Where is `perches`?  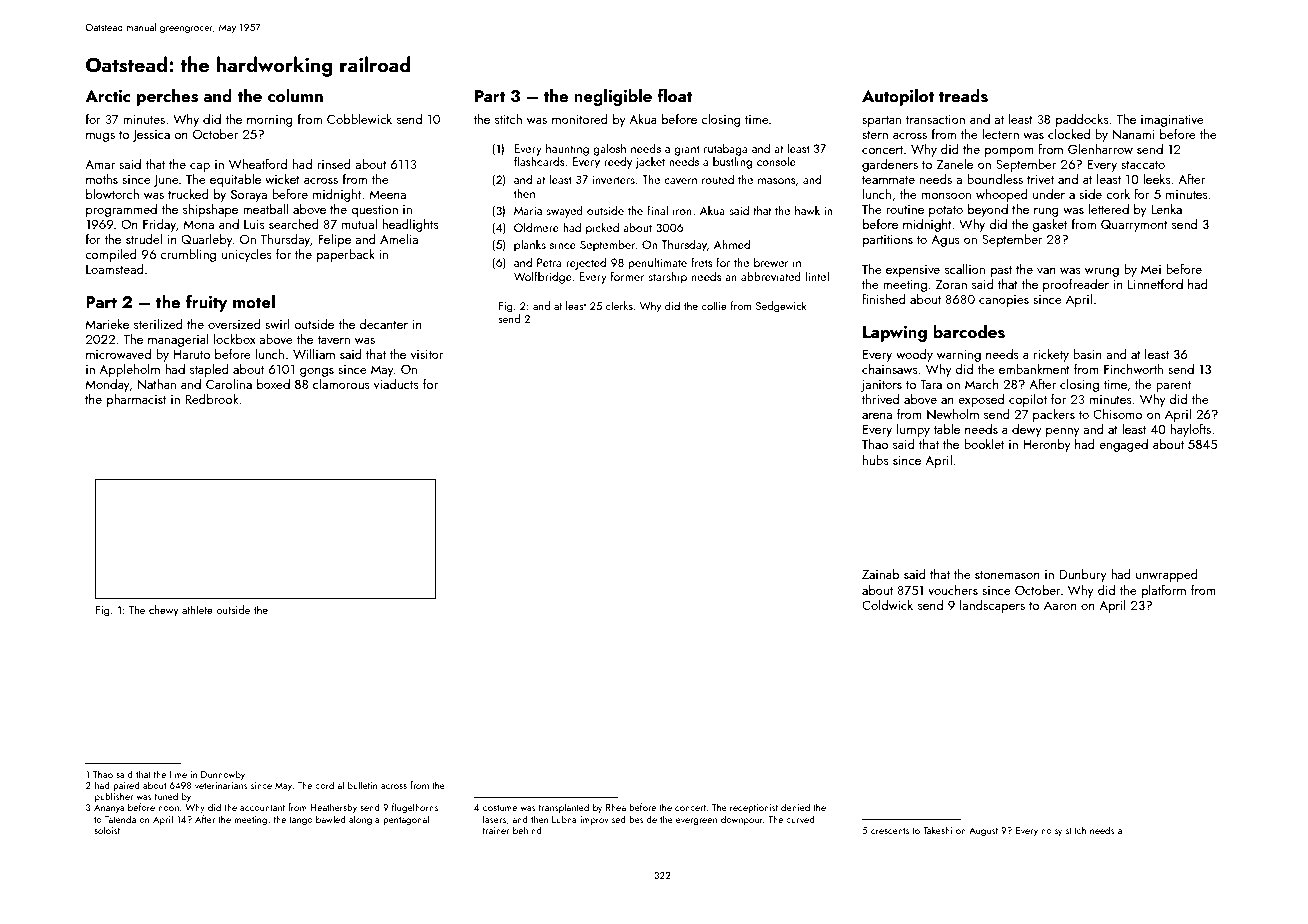 perches is located at coordinates (167, 97).
